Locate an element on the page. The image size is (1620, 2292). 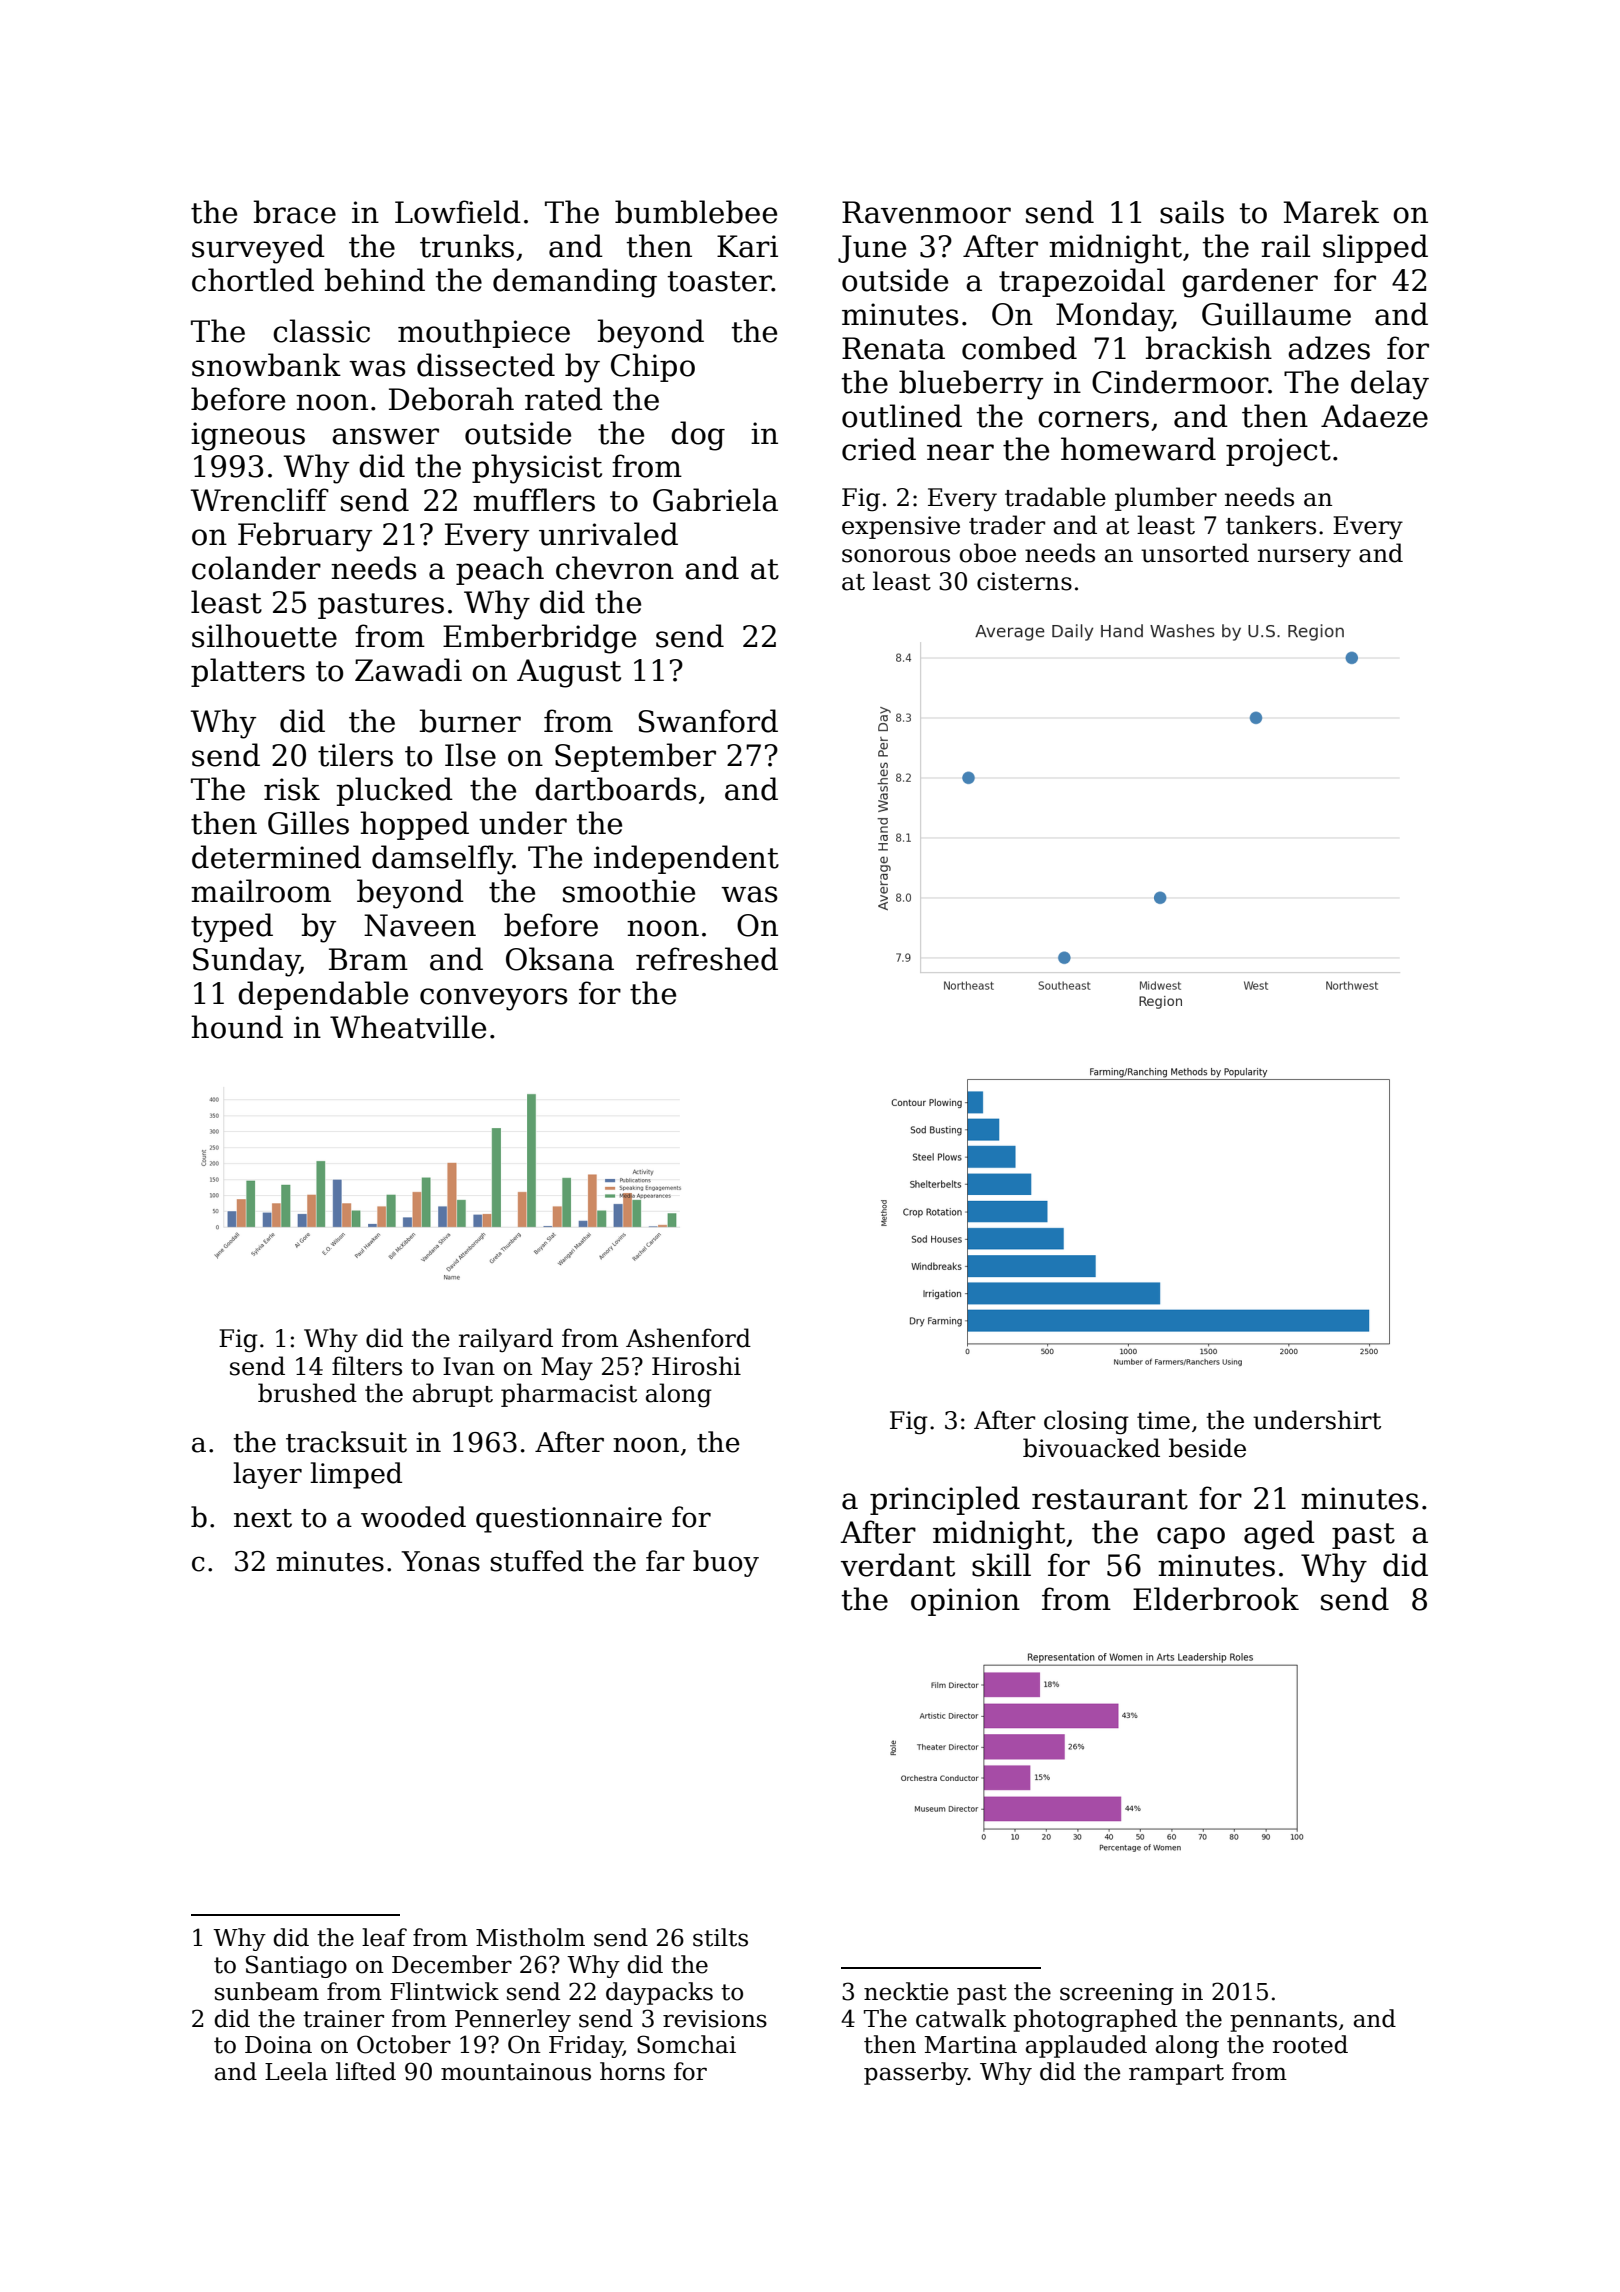
sails is located at coordinates (1192, 212).
